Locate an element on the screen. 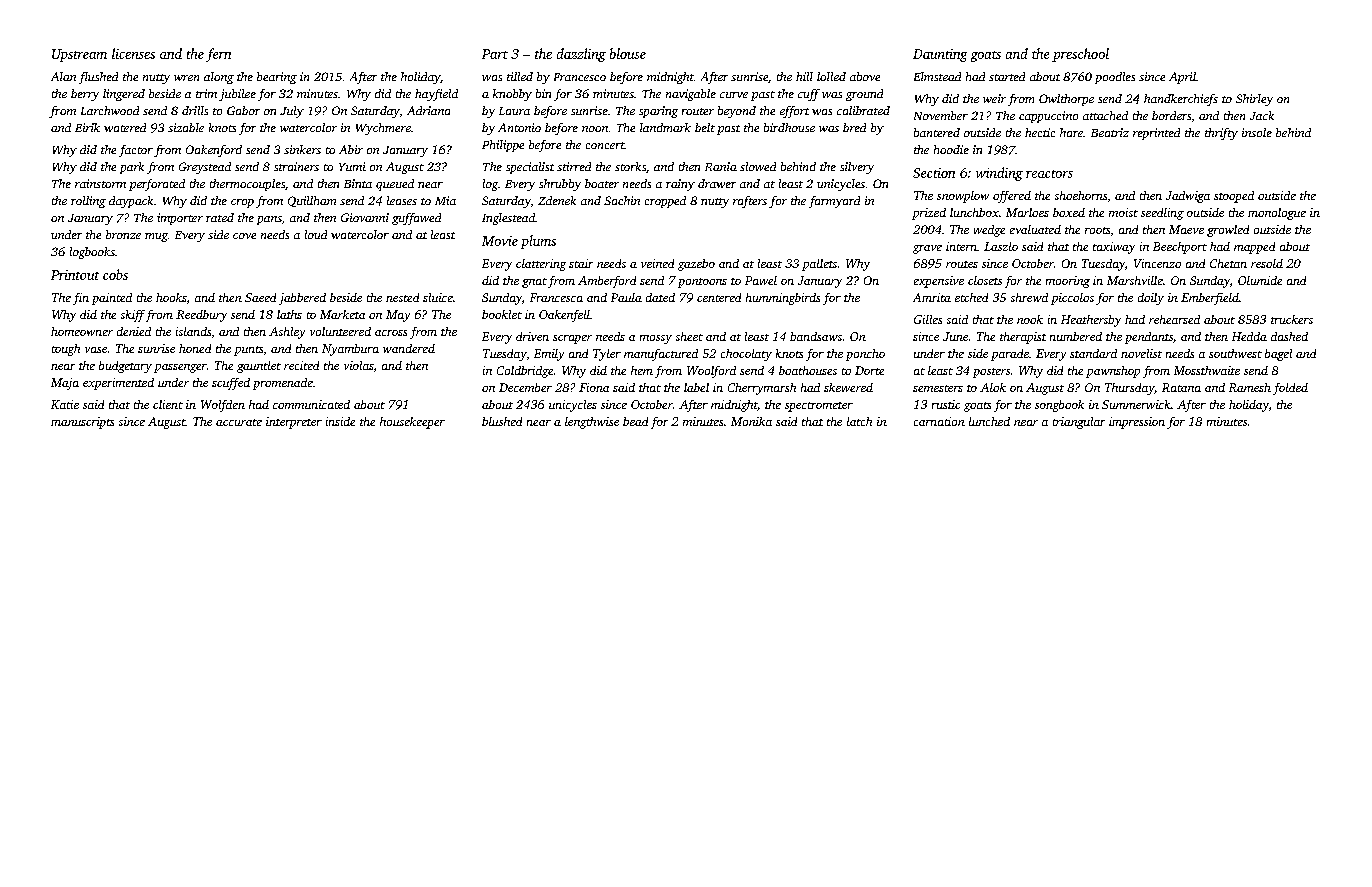 Image resolution: width=1372 pixels, height=887 pixels. closets is located at coordinates (985, 280).
